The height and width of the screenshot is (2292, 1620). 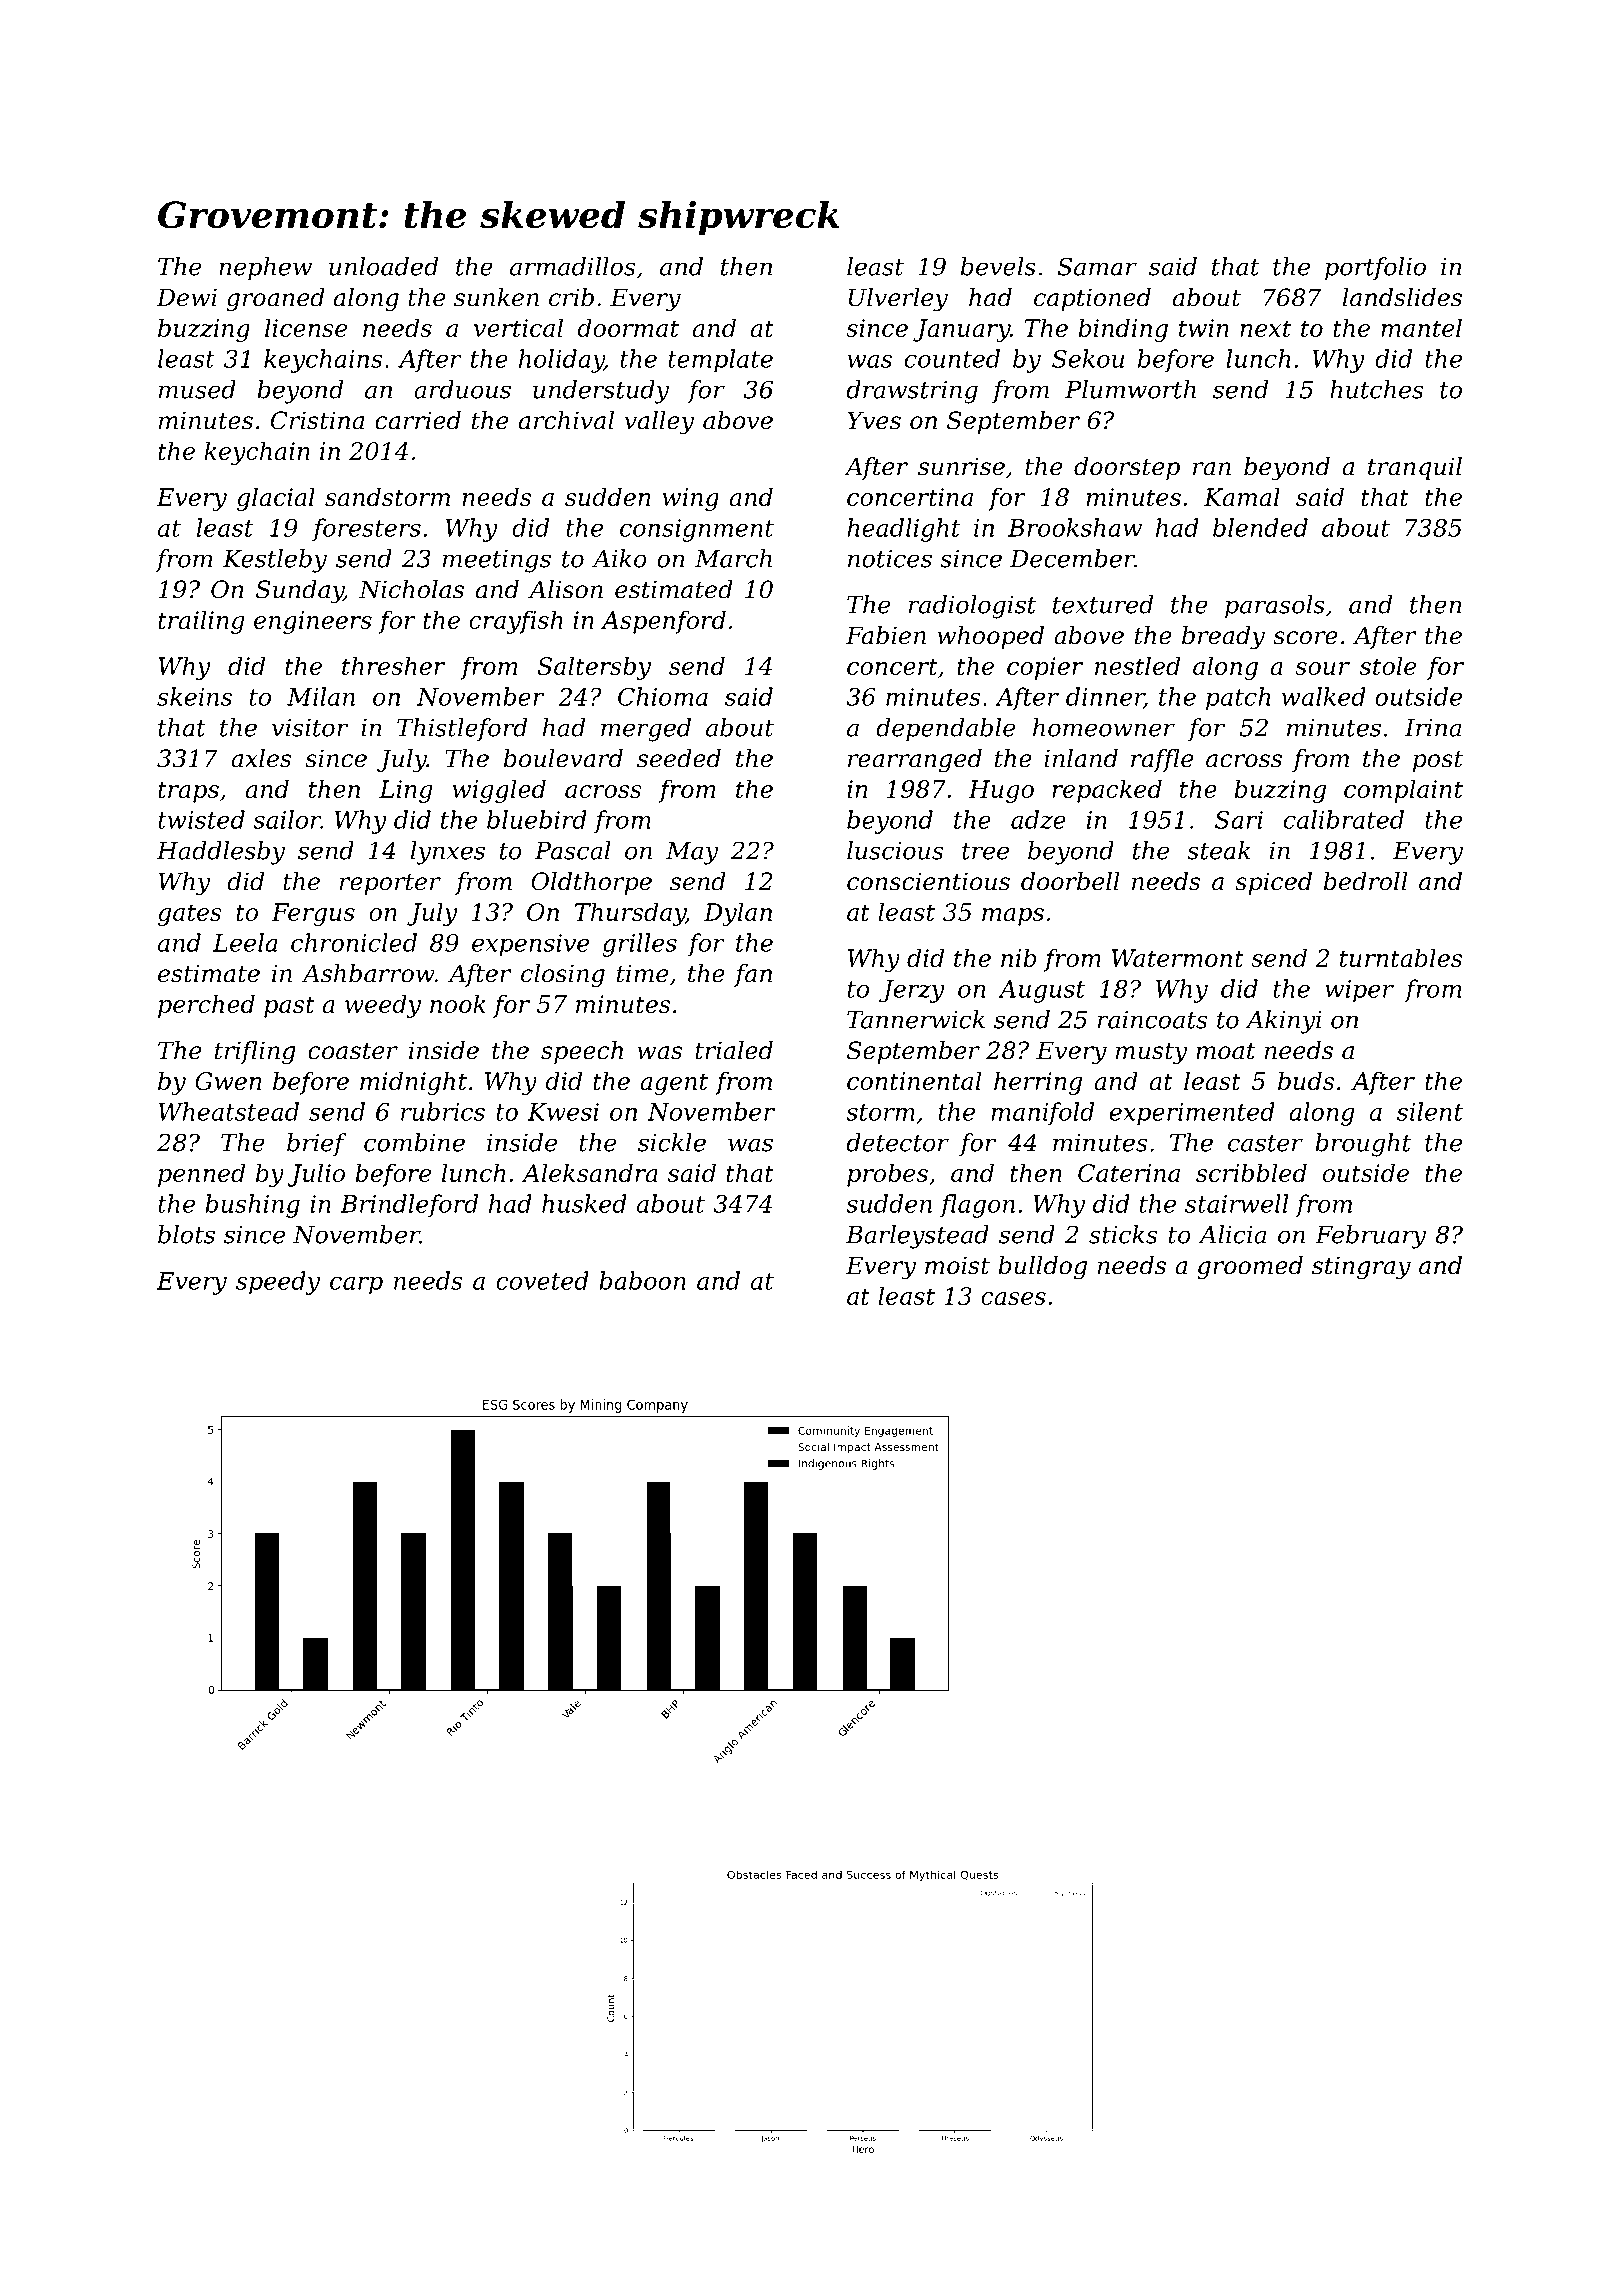 I want to click on Kwesi, so click(x=563, y=1112).
